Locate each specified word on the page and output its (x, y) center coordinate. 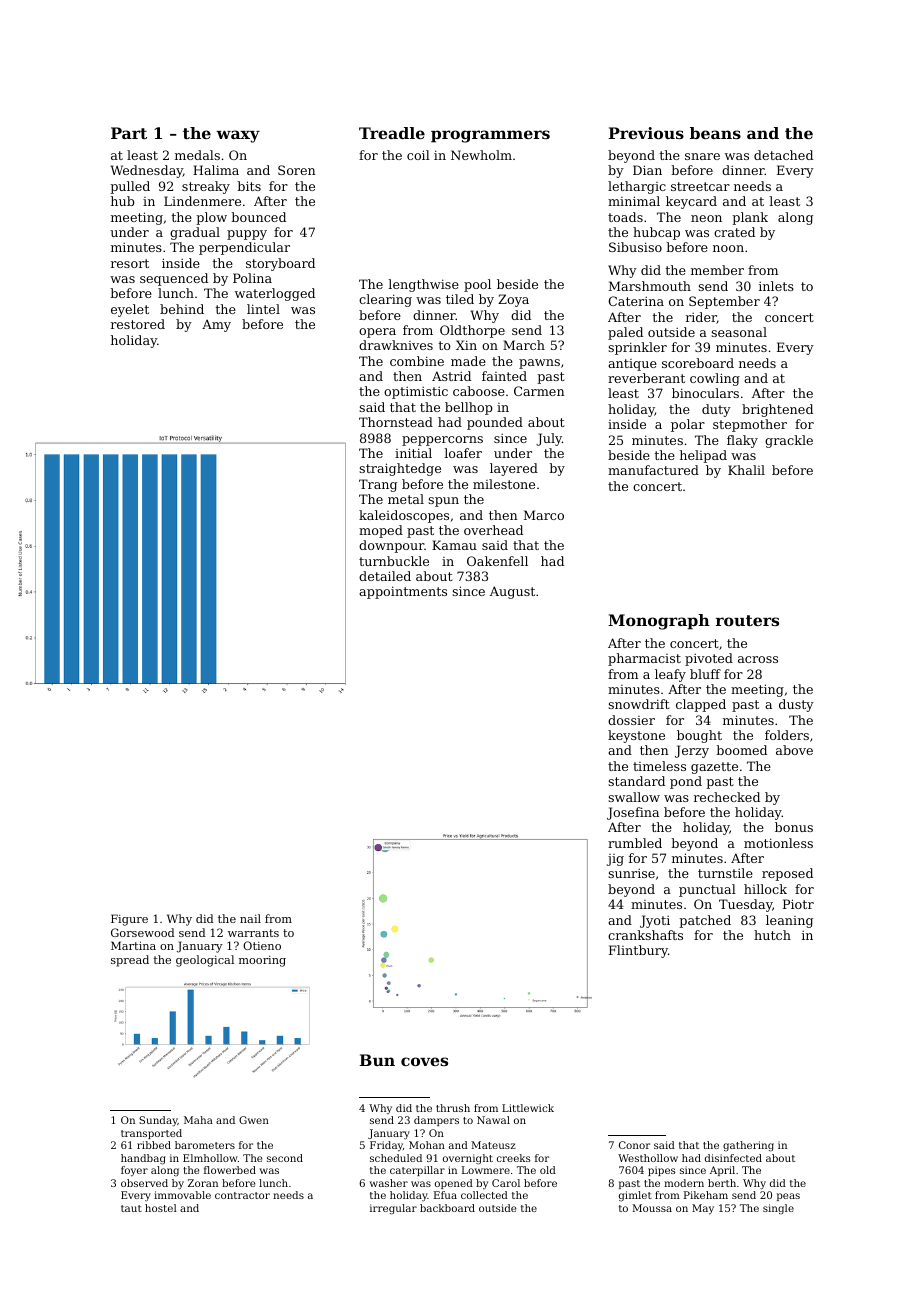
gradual (195, 233)
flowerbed (230, 1170)
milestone (504, 484)
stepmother (750, 425)
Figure (129, 920)
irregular (393, 1209)
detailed (385, 576)
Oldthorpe (472, 331)
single (778, 1209)
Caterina (636, 301)
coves (424, 1061)
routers (747, 620)
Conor (634, 1145)
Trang (378, 485)
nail (250, 918)
